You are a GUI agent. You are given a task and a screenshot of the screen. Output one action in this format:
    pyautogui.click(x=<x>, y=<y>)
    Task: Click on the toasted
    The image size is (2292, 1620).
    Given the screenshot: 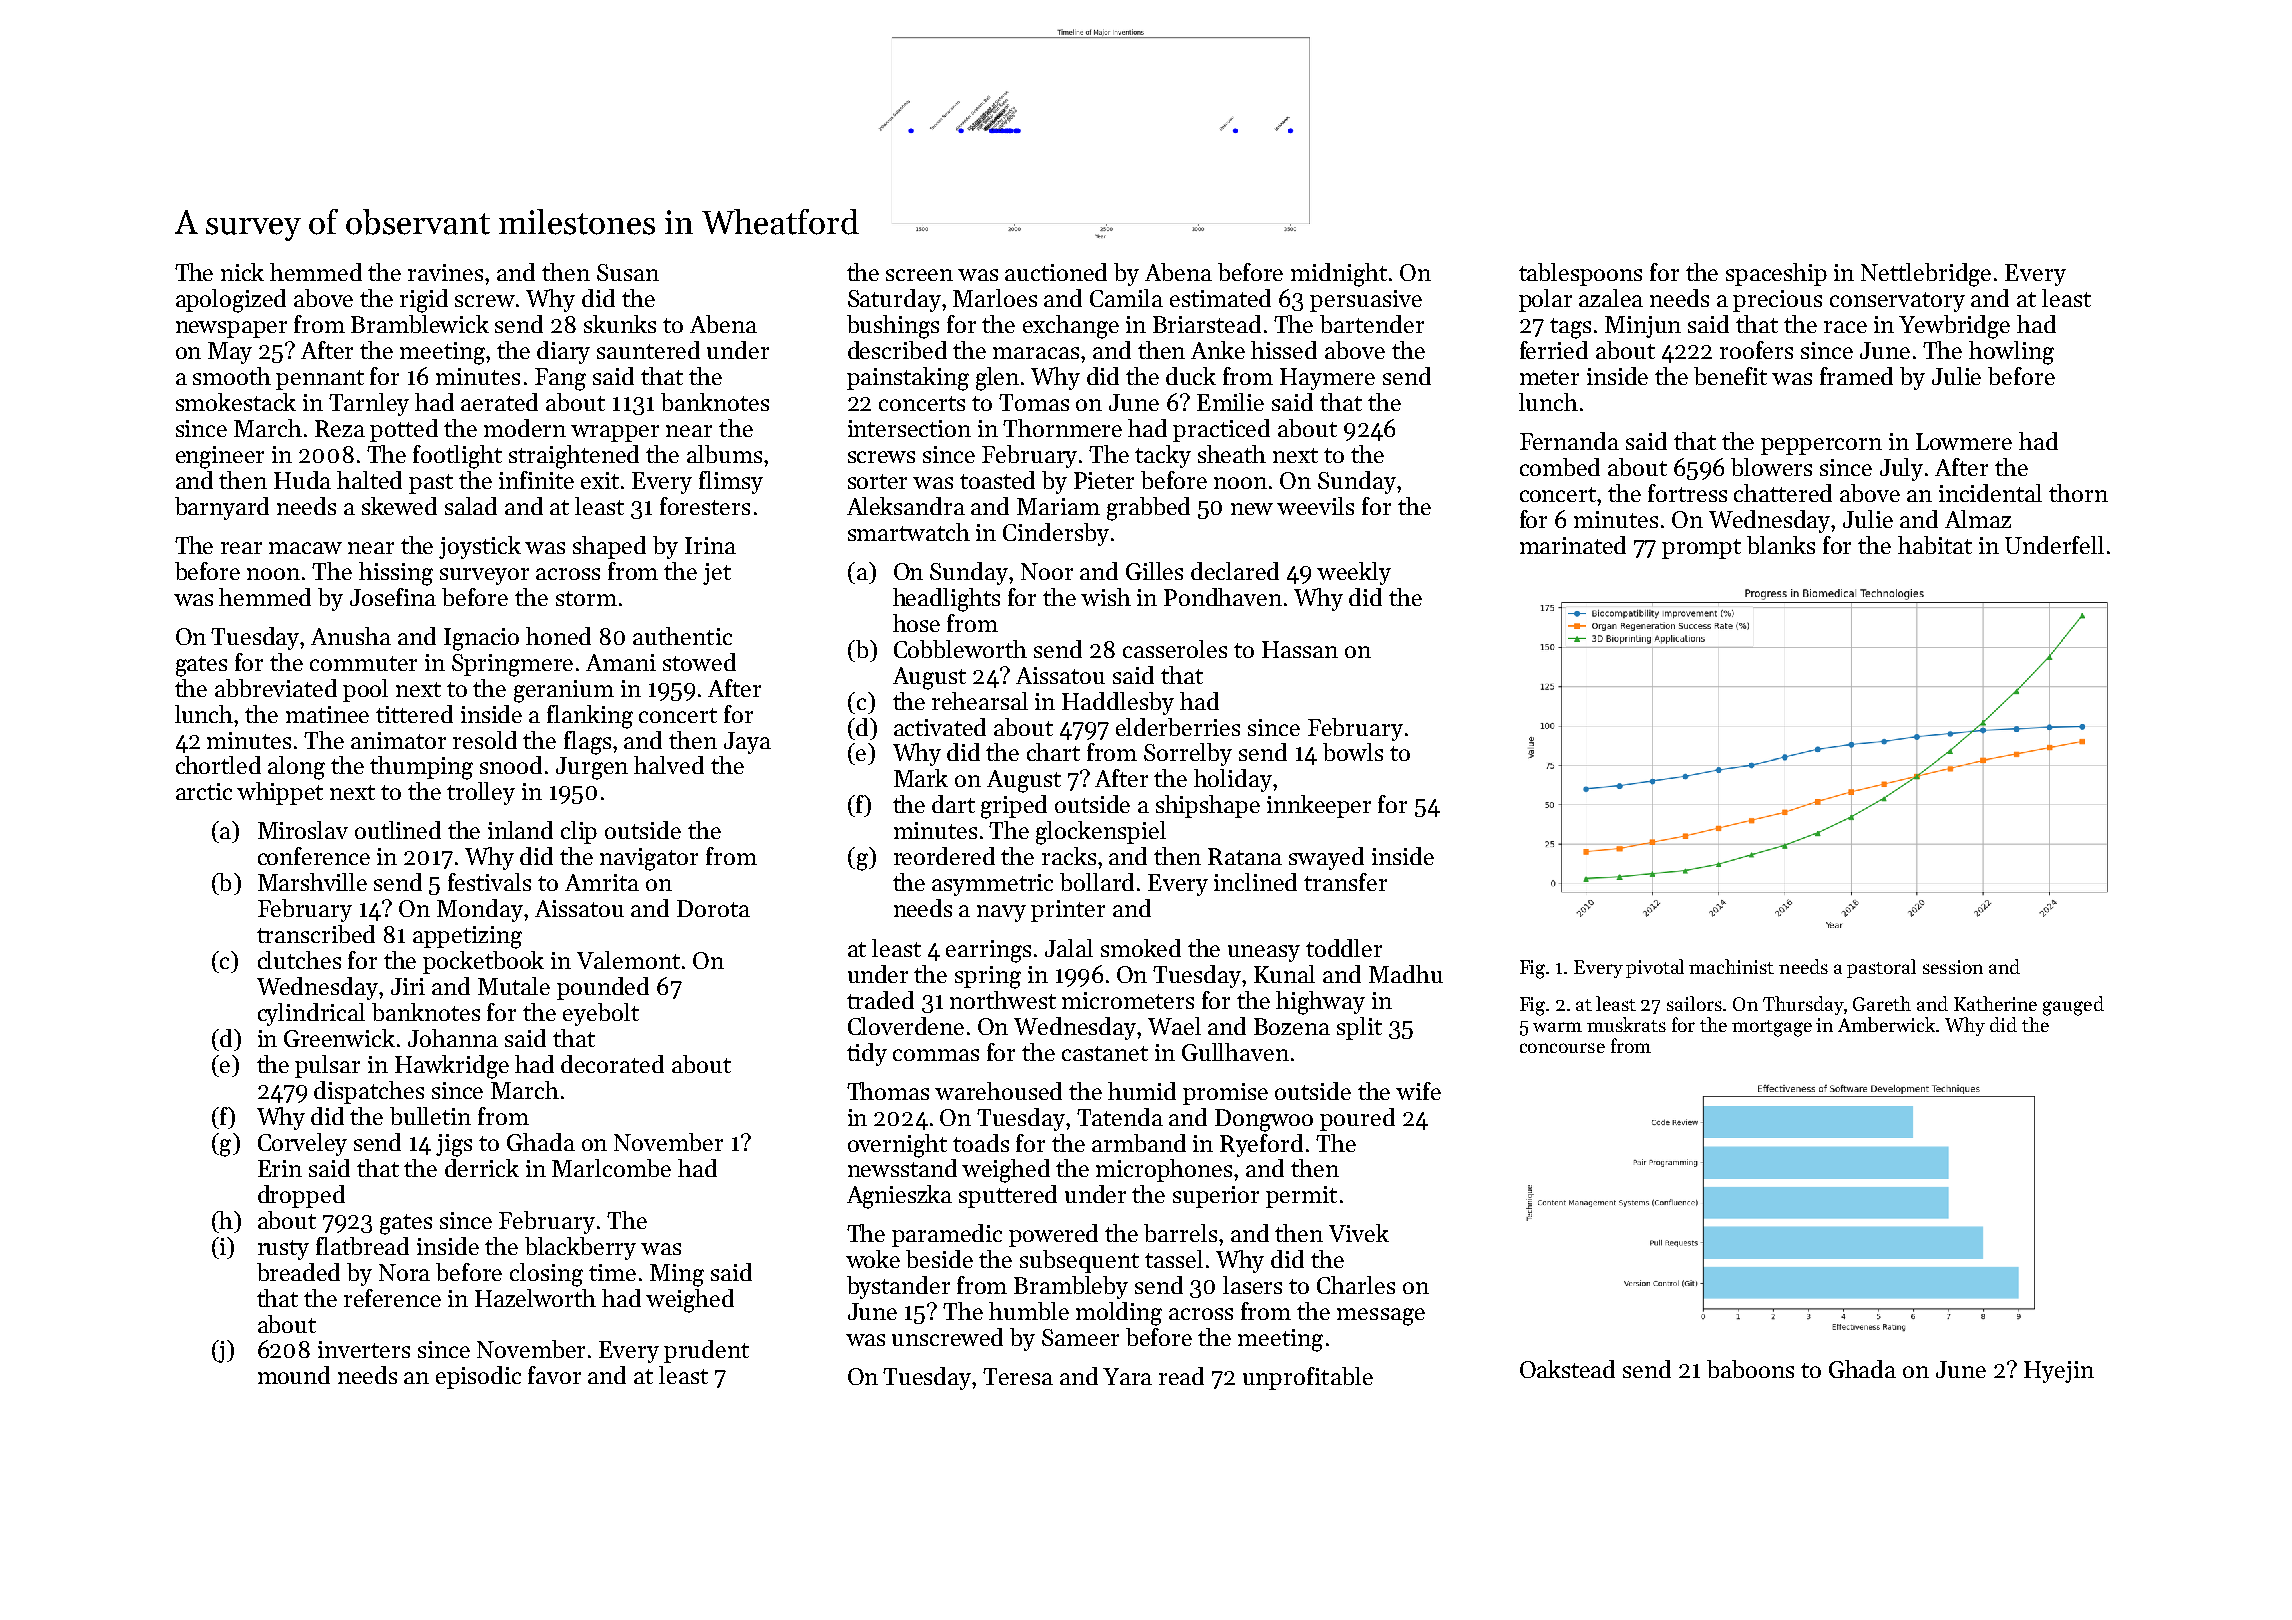 What is the action you would take?
    pyautogui.click(x=997, y=480)
